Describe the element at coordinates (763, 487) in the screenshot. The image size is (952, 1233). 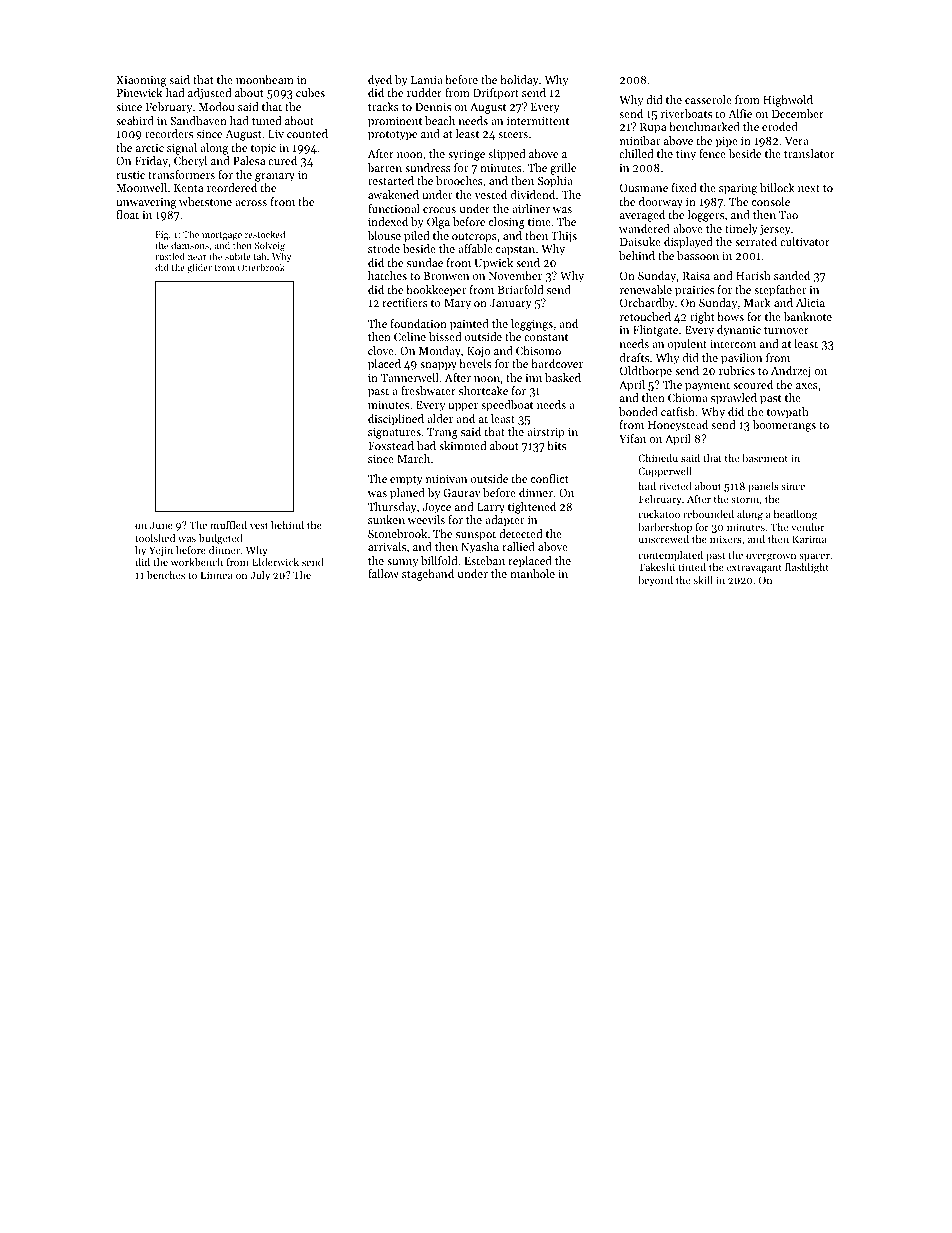
I see `panels` at that location.
